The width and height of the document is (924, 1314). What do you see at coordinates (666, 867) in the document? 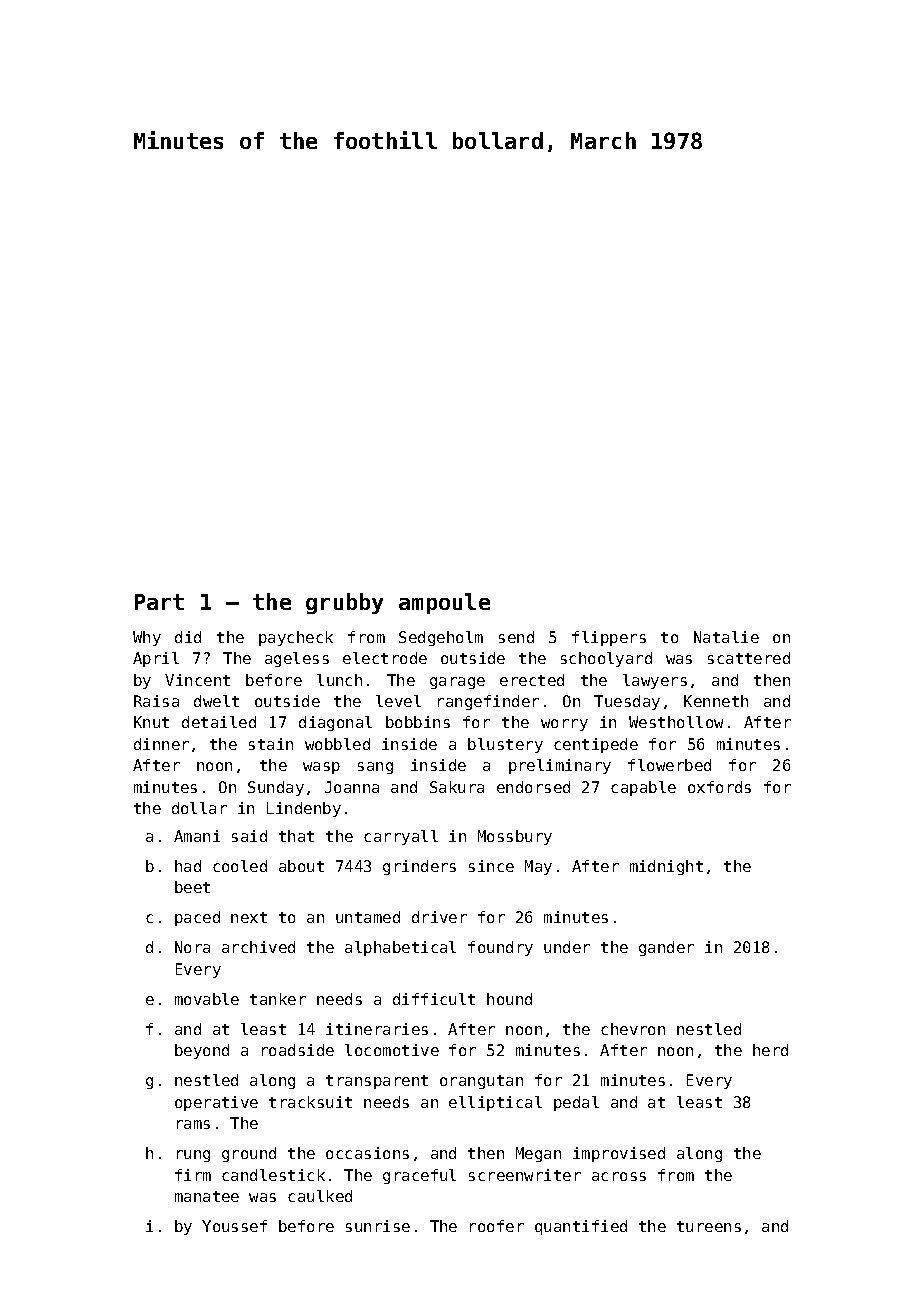
I see `midnight` at bounding box center [666, 867].
